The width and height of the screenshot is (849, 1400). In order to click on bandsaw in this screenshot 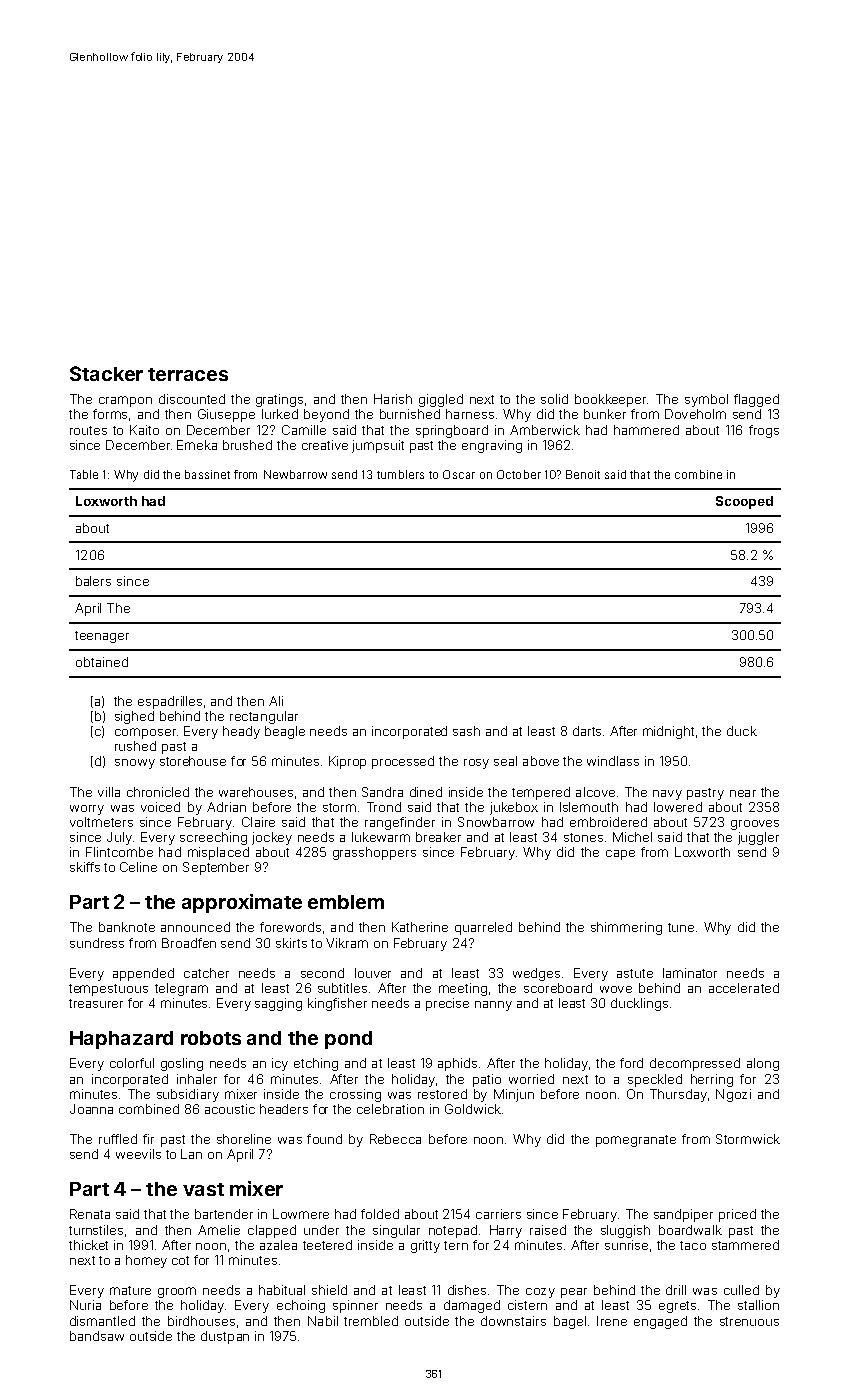, I will do `click(97, 1336)`.
